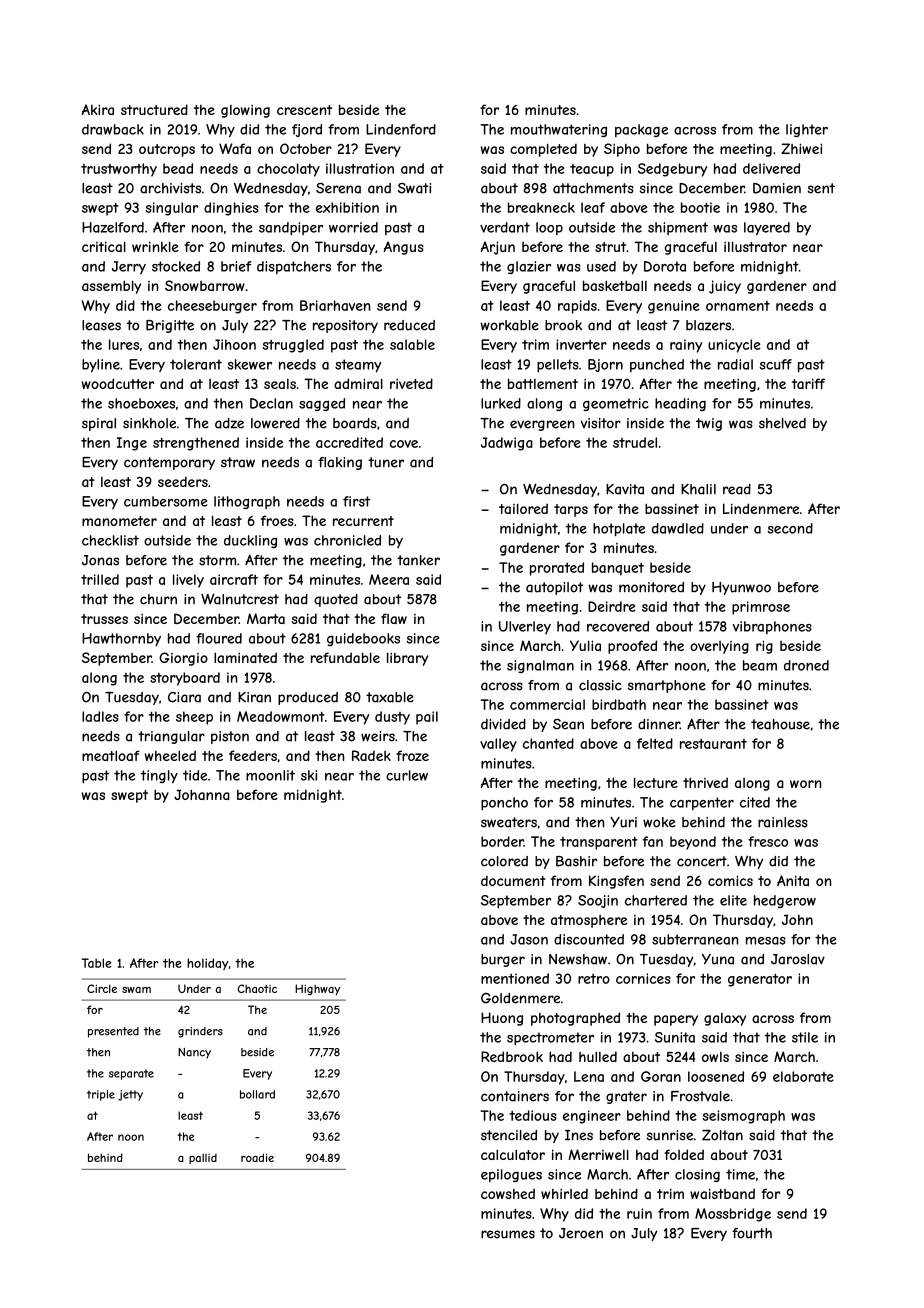 Image resolution: width=924 pixels, height=1308 pixels. Describe the element at coordinates (360, 168) in the screenshot. I see `illustration` at that location.
